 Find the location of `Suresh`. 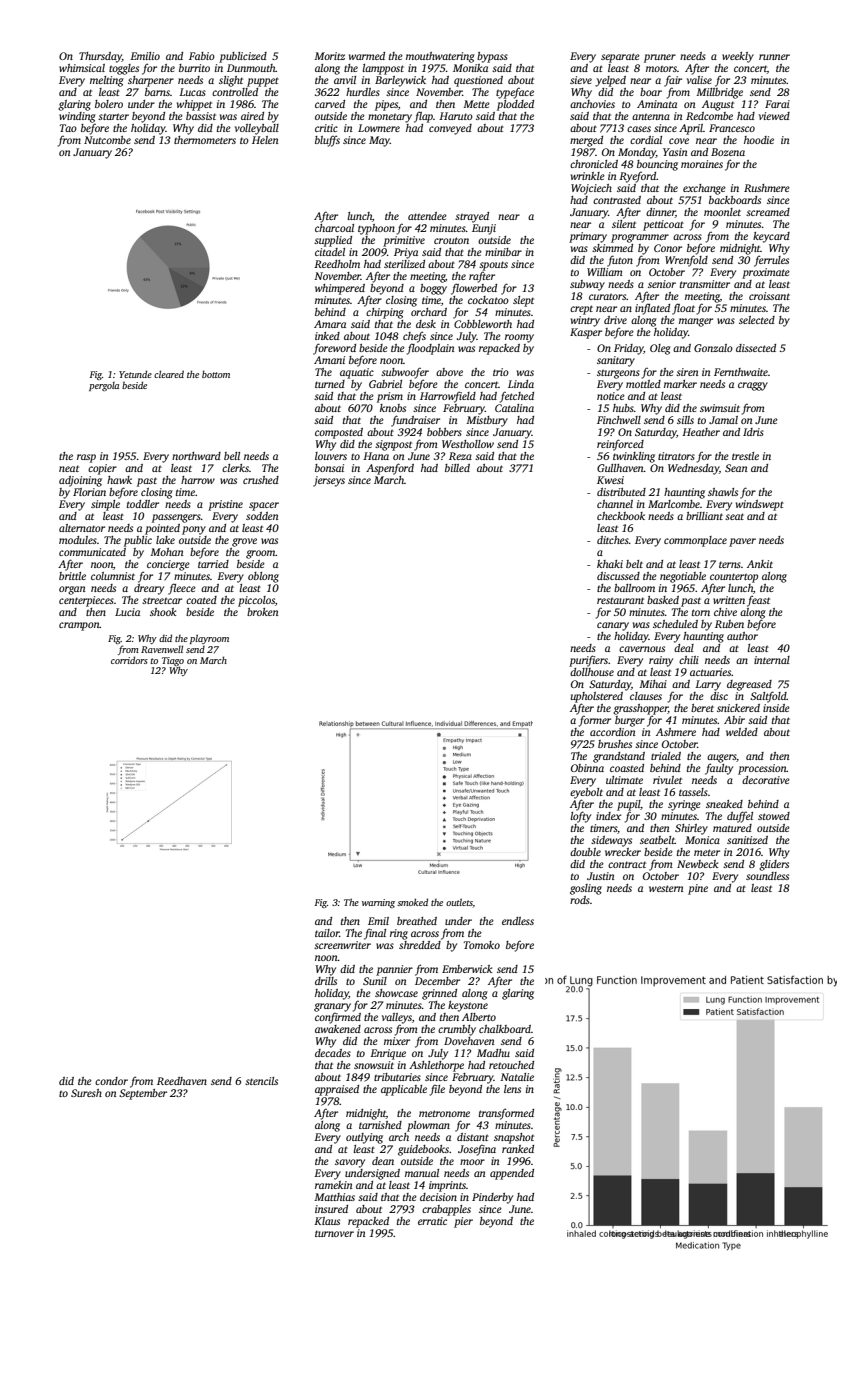

Suresh is located at coordinates (86, 1093).
